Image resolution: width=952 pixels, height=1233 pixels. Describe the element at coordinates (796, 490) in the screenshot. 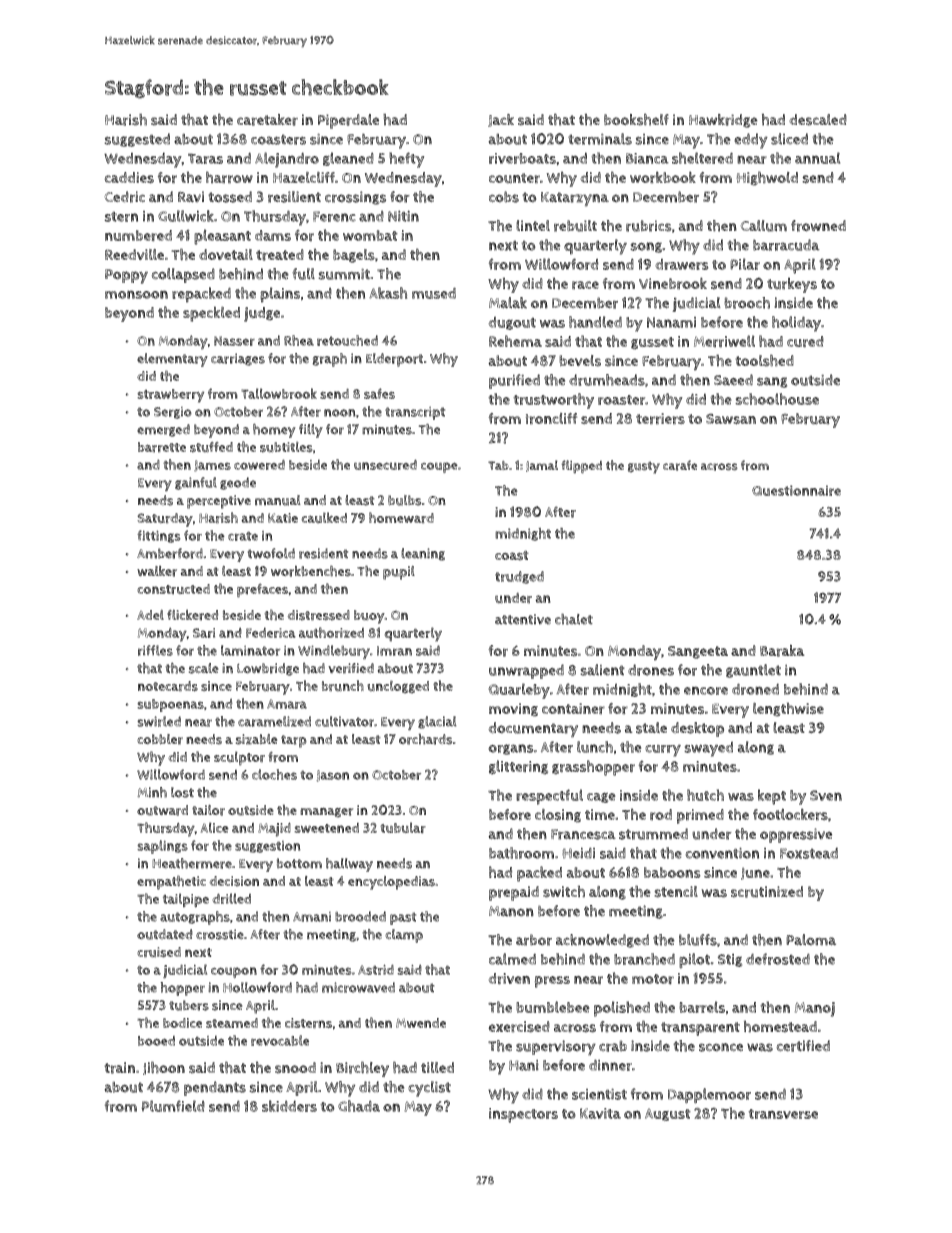

I see `Questionnaire` at that location.
